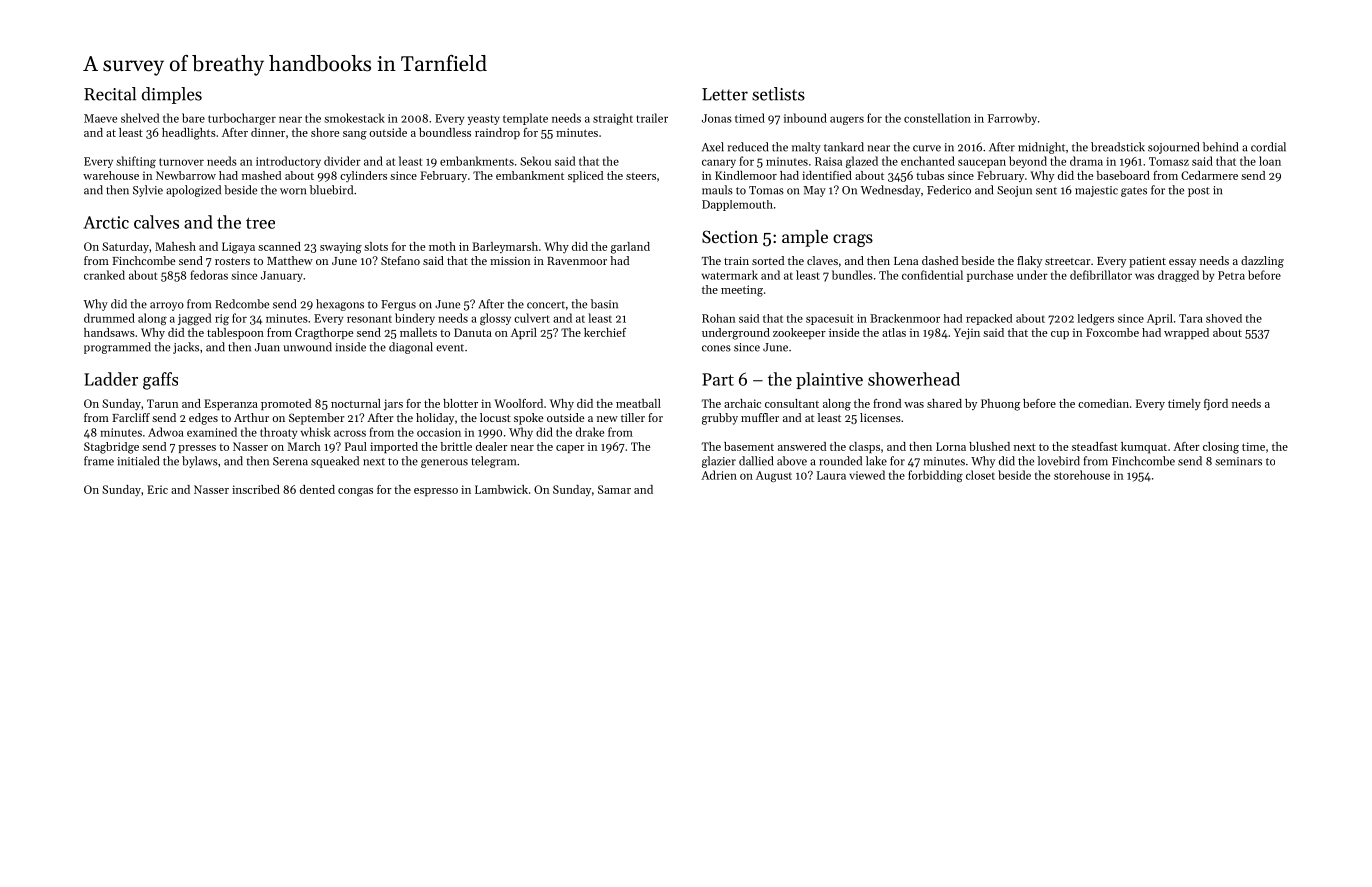 The height and width of the page is (887, 1372). What do you see at coordinates (792, 461) in the page?
I see `above` at bounding box center [792, 461].
